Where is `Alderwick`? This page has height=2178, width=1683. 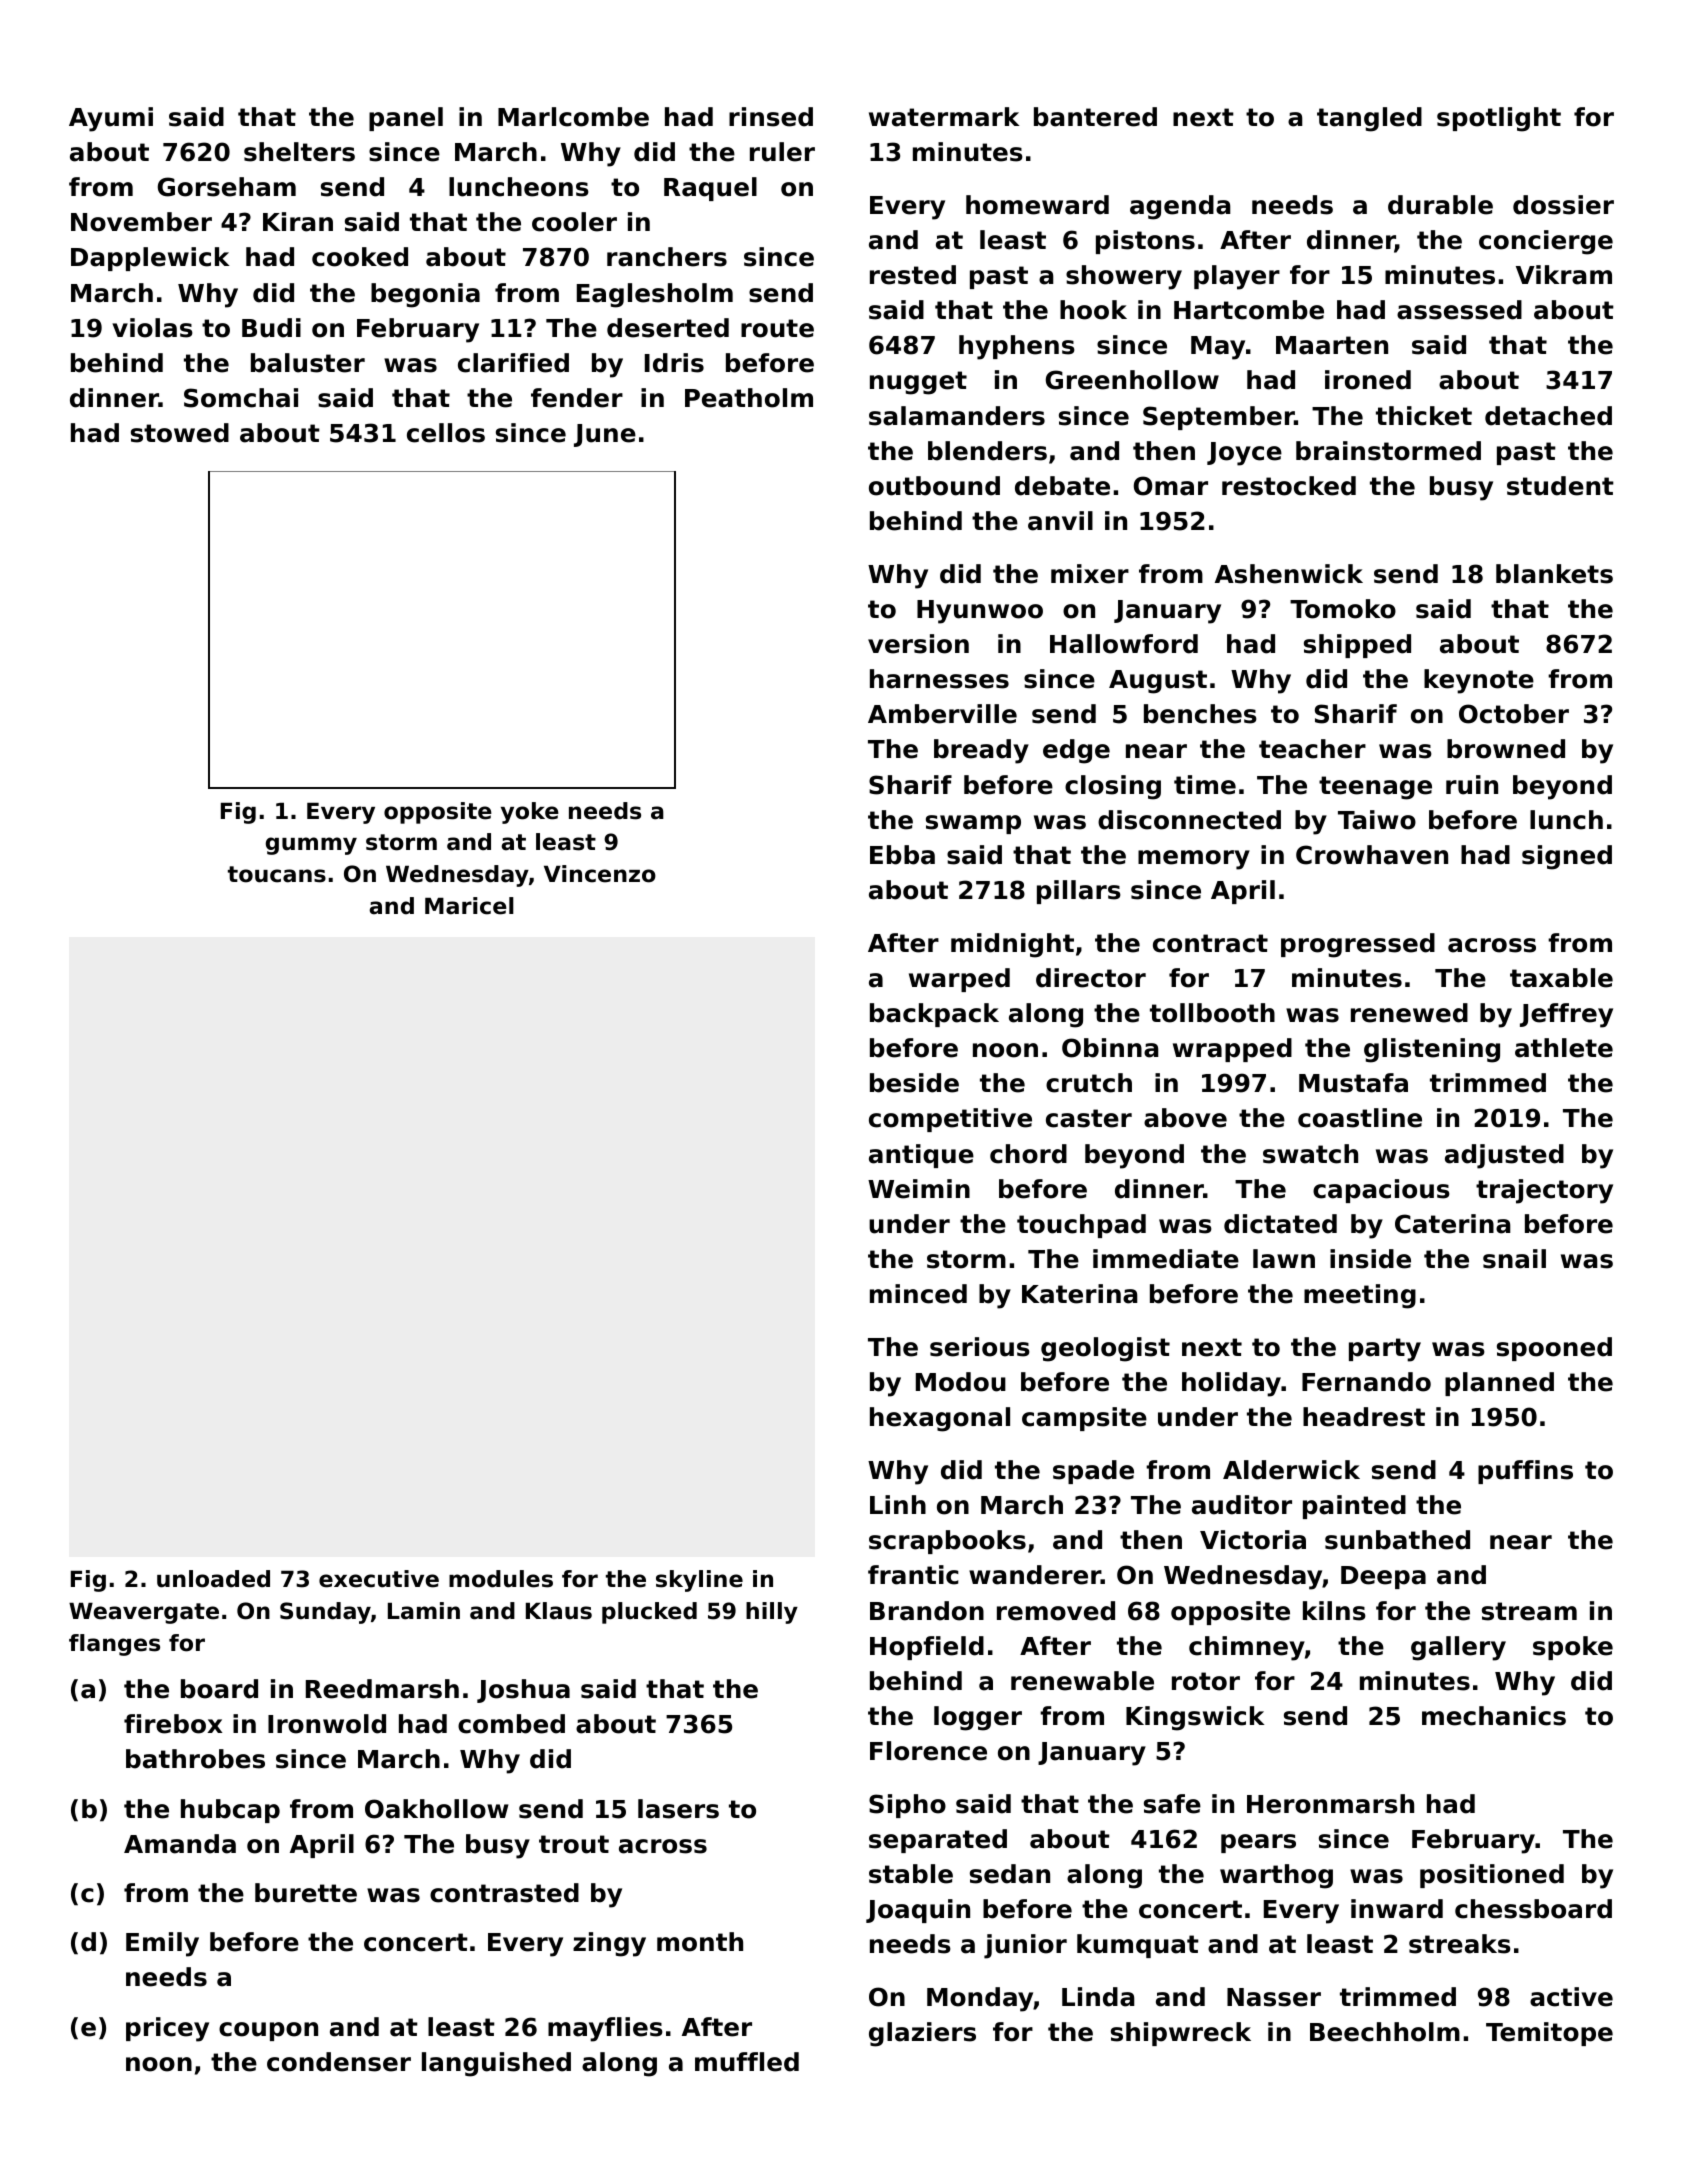 Alderwick is located at coordinates (1291, 1470).
